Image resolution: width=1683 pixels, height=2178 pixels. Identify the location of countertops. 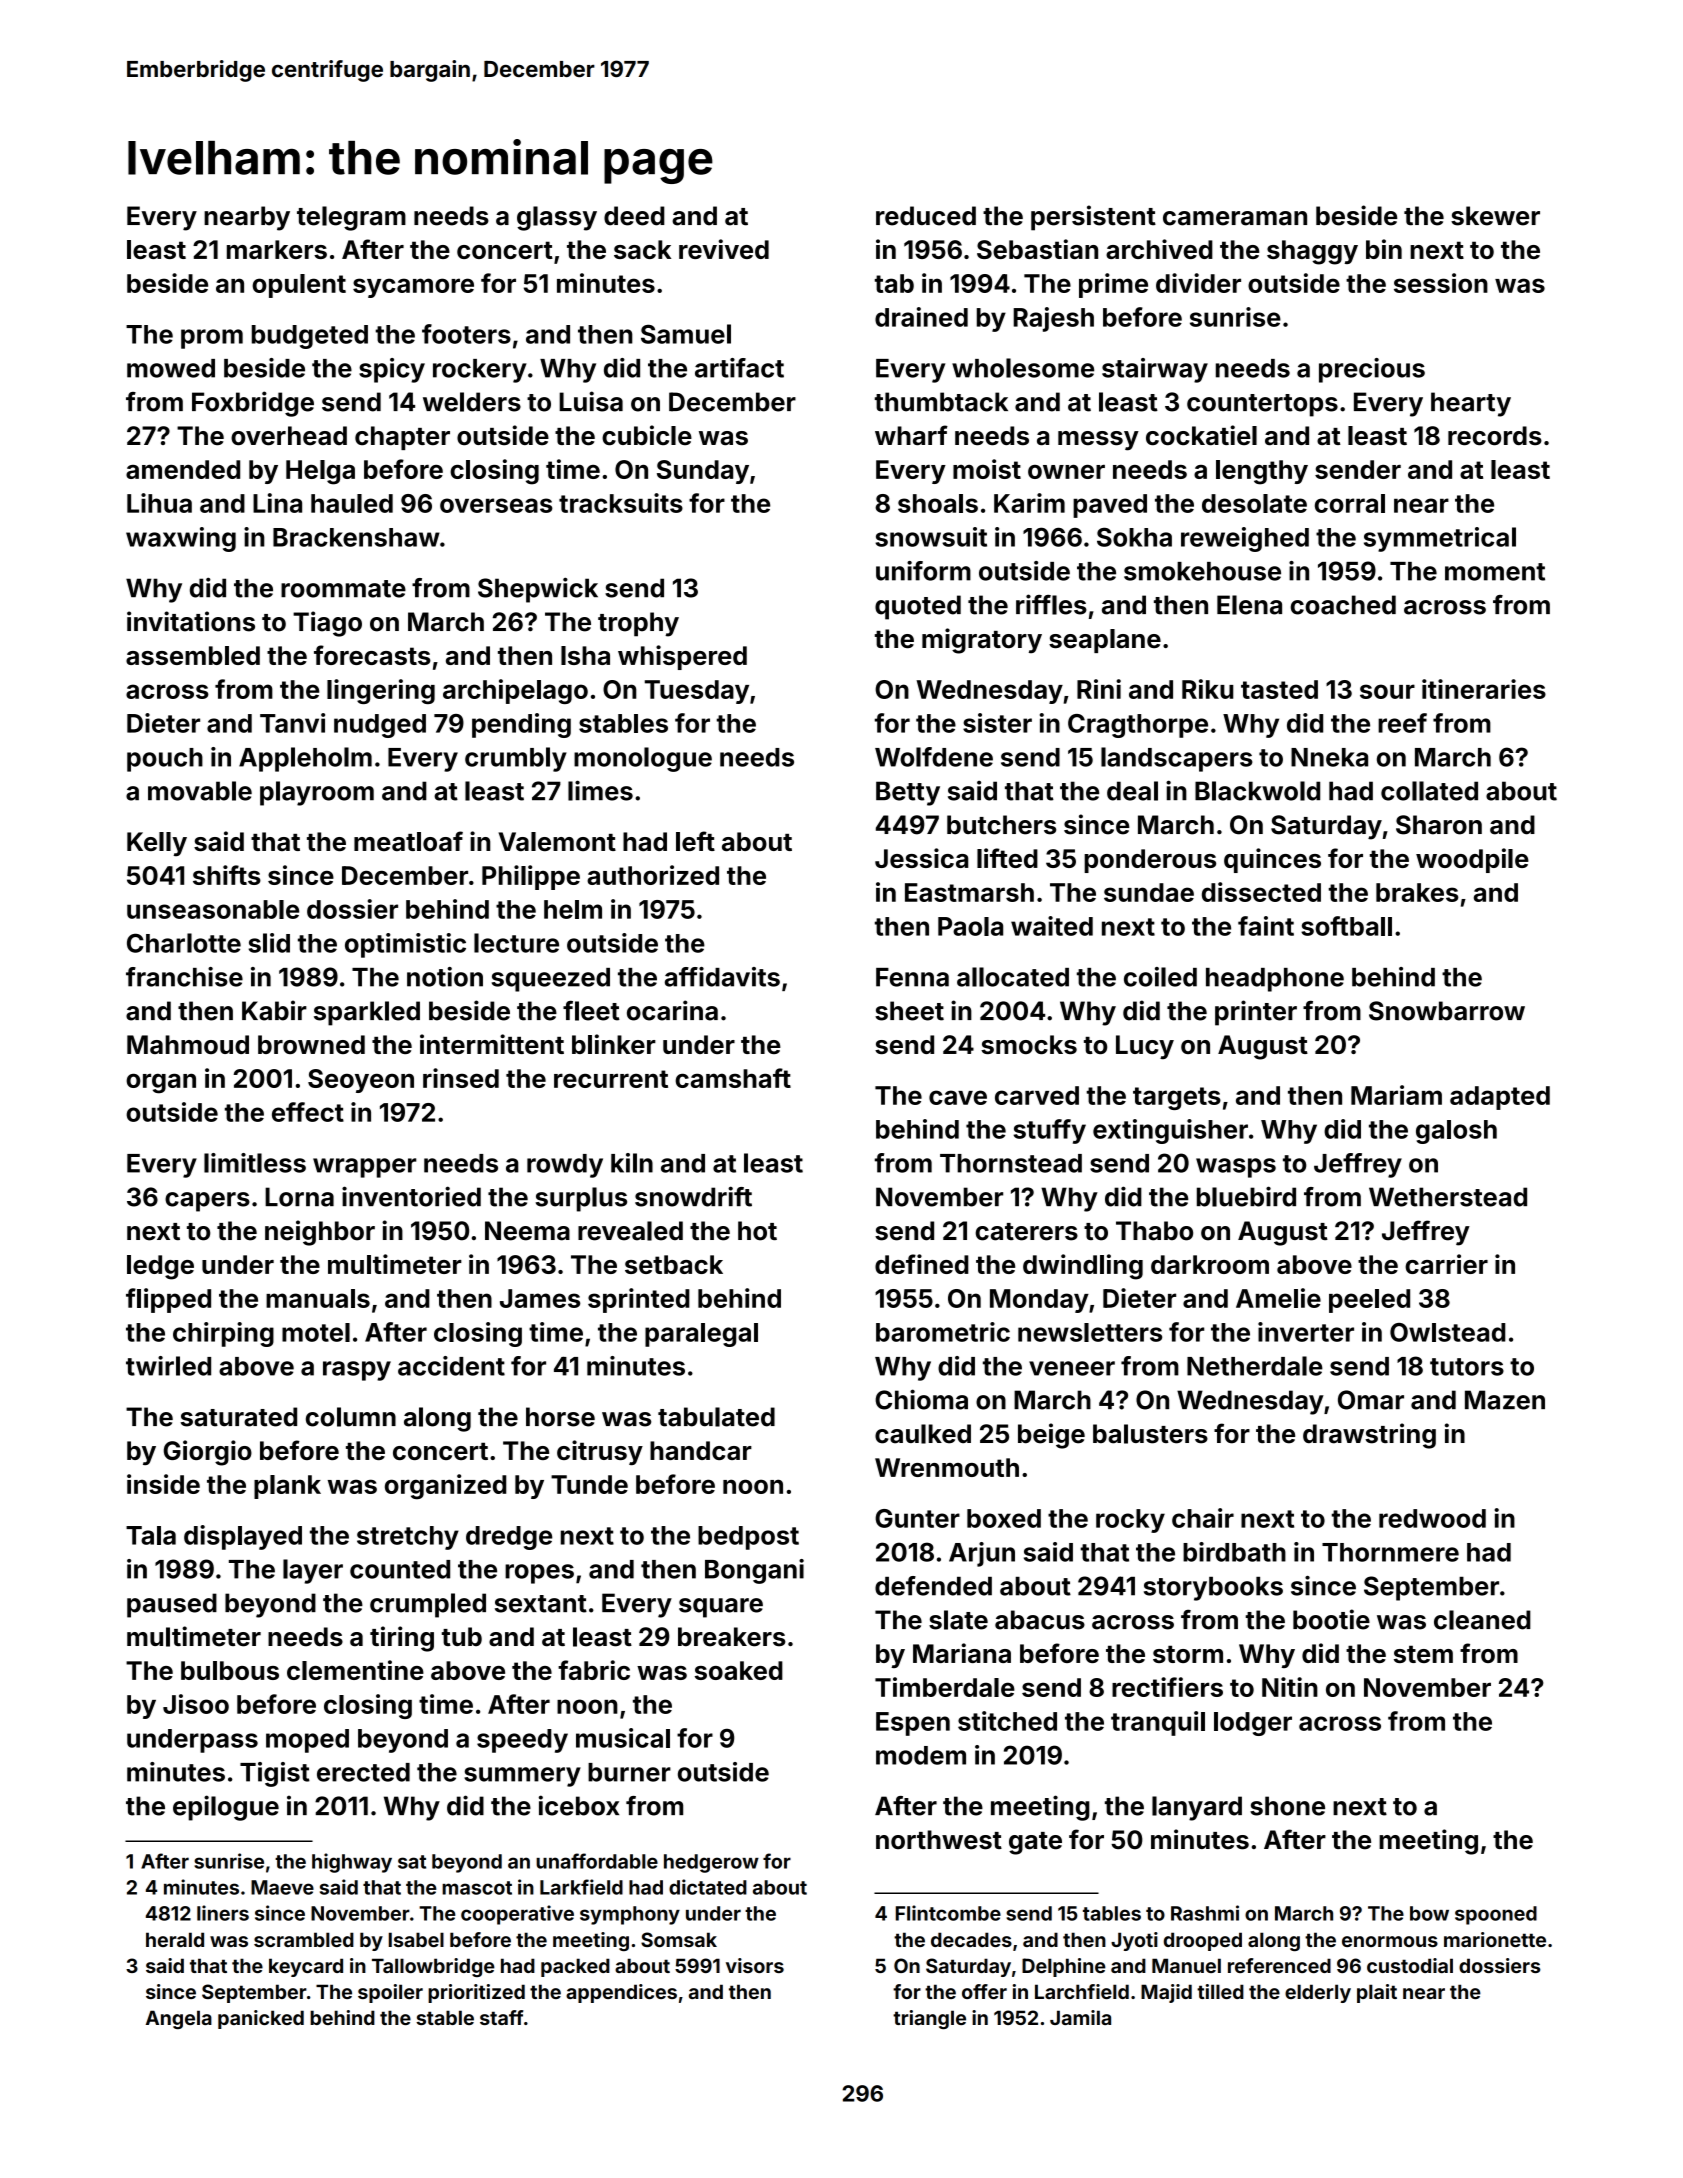
(1262, 405).
